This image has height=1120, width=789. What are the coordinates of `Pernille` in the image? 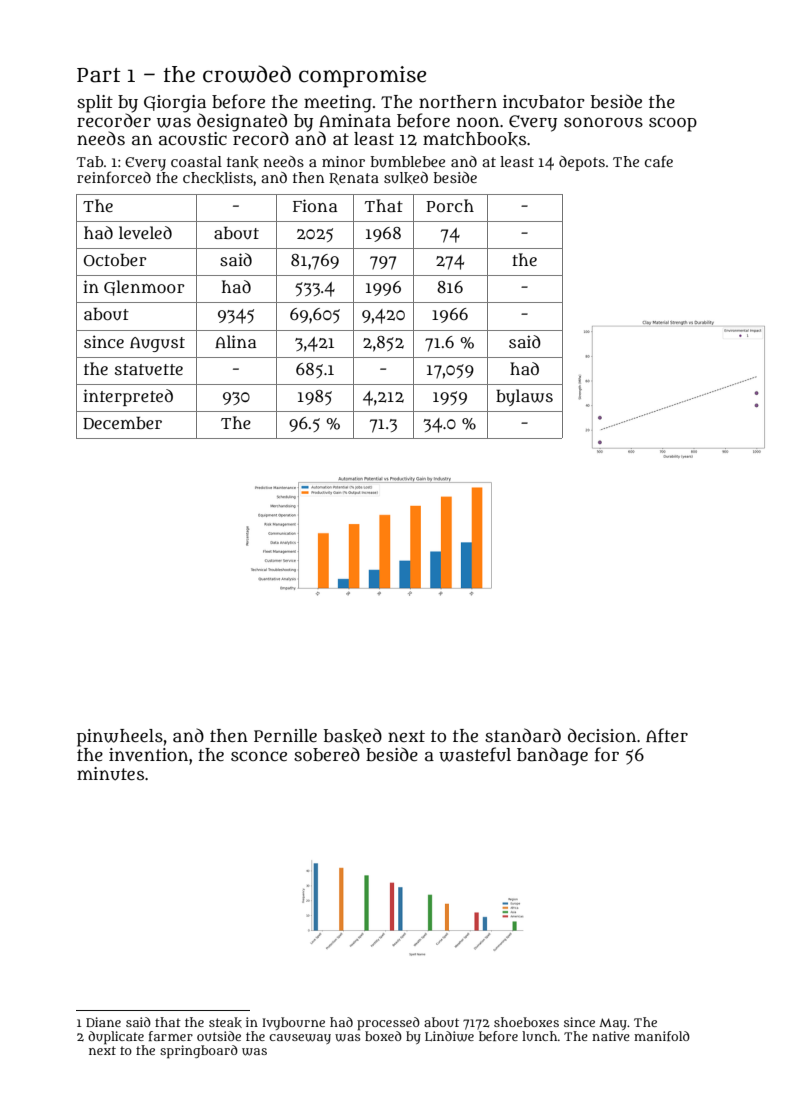 It's located at (285, 735).
